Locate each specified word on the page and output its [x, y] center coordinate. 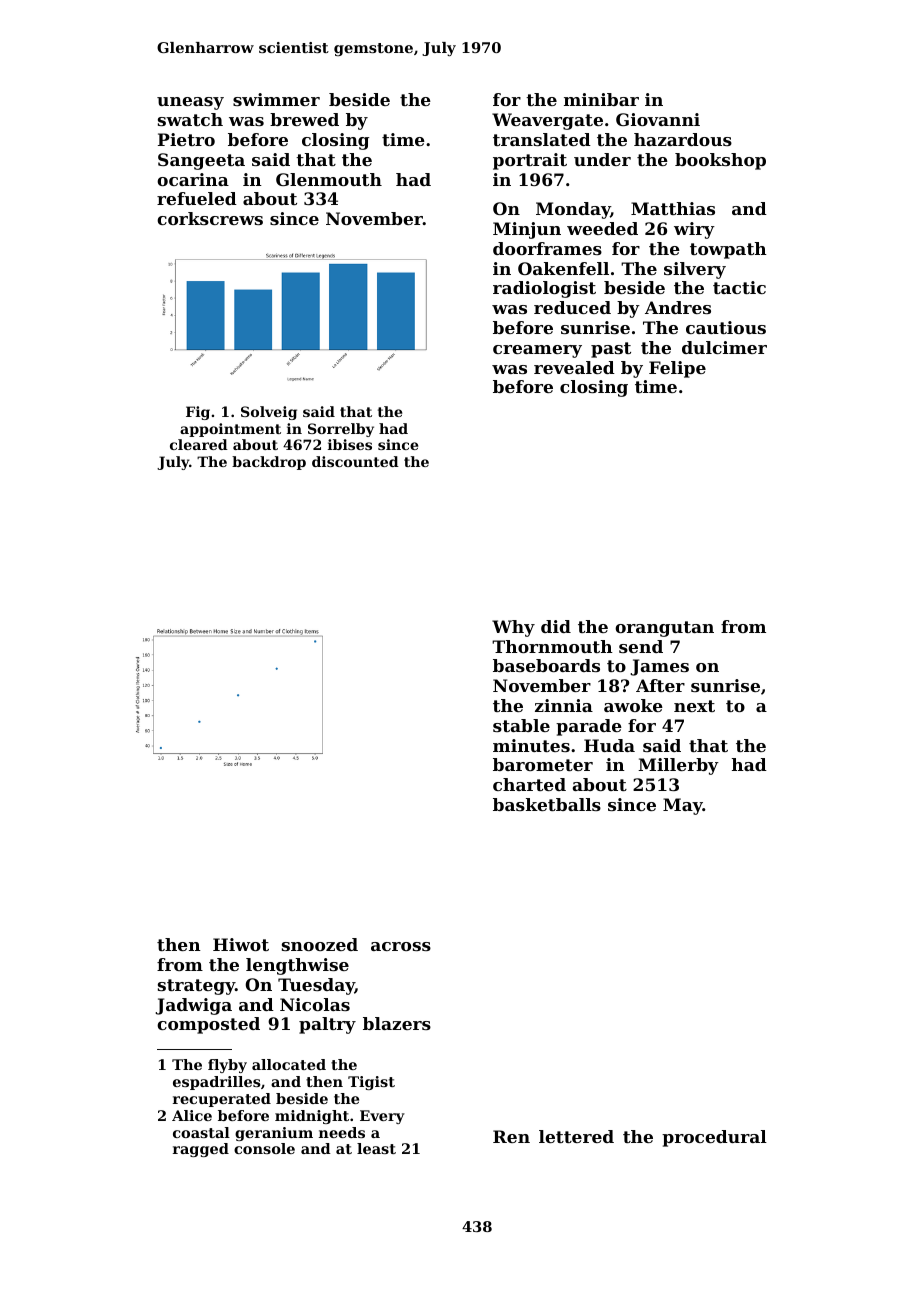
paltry [327, 1025]
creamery [537, 351]
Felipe [677, 369]
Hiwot [241, 944]
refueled [197, 198]
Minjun [527, 230]
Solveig [269, 413]
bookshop [720, 161]
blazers [397, 1023]
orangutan [664, 629]
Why [513, 628]
